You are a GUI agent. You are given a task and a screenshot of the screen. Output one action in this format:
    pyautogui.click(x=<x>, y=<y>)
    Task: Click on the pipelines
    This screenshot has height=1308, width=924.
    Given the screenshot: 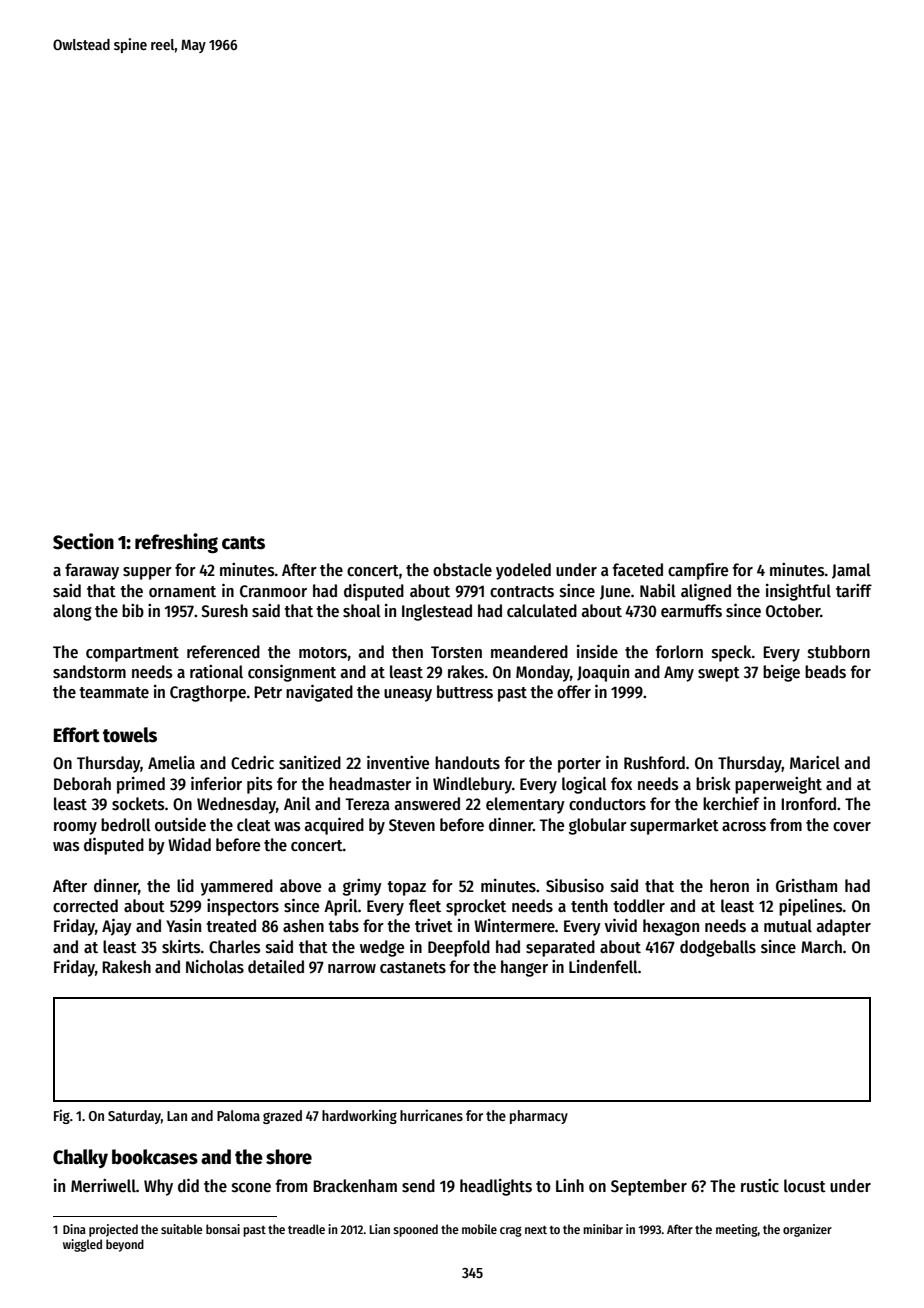 What is the action you would take?
    pyautogui.click(x=811, y=907)
